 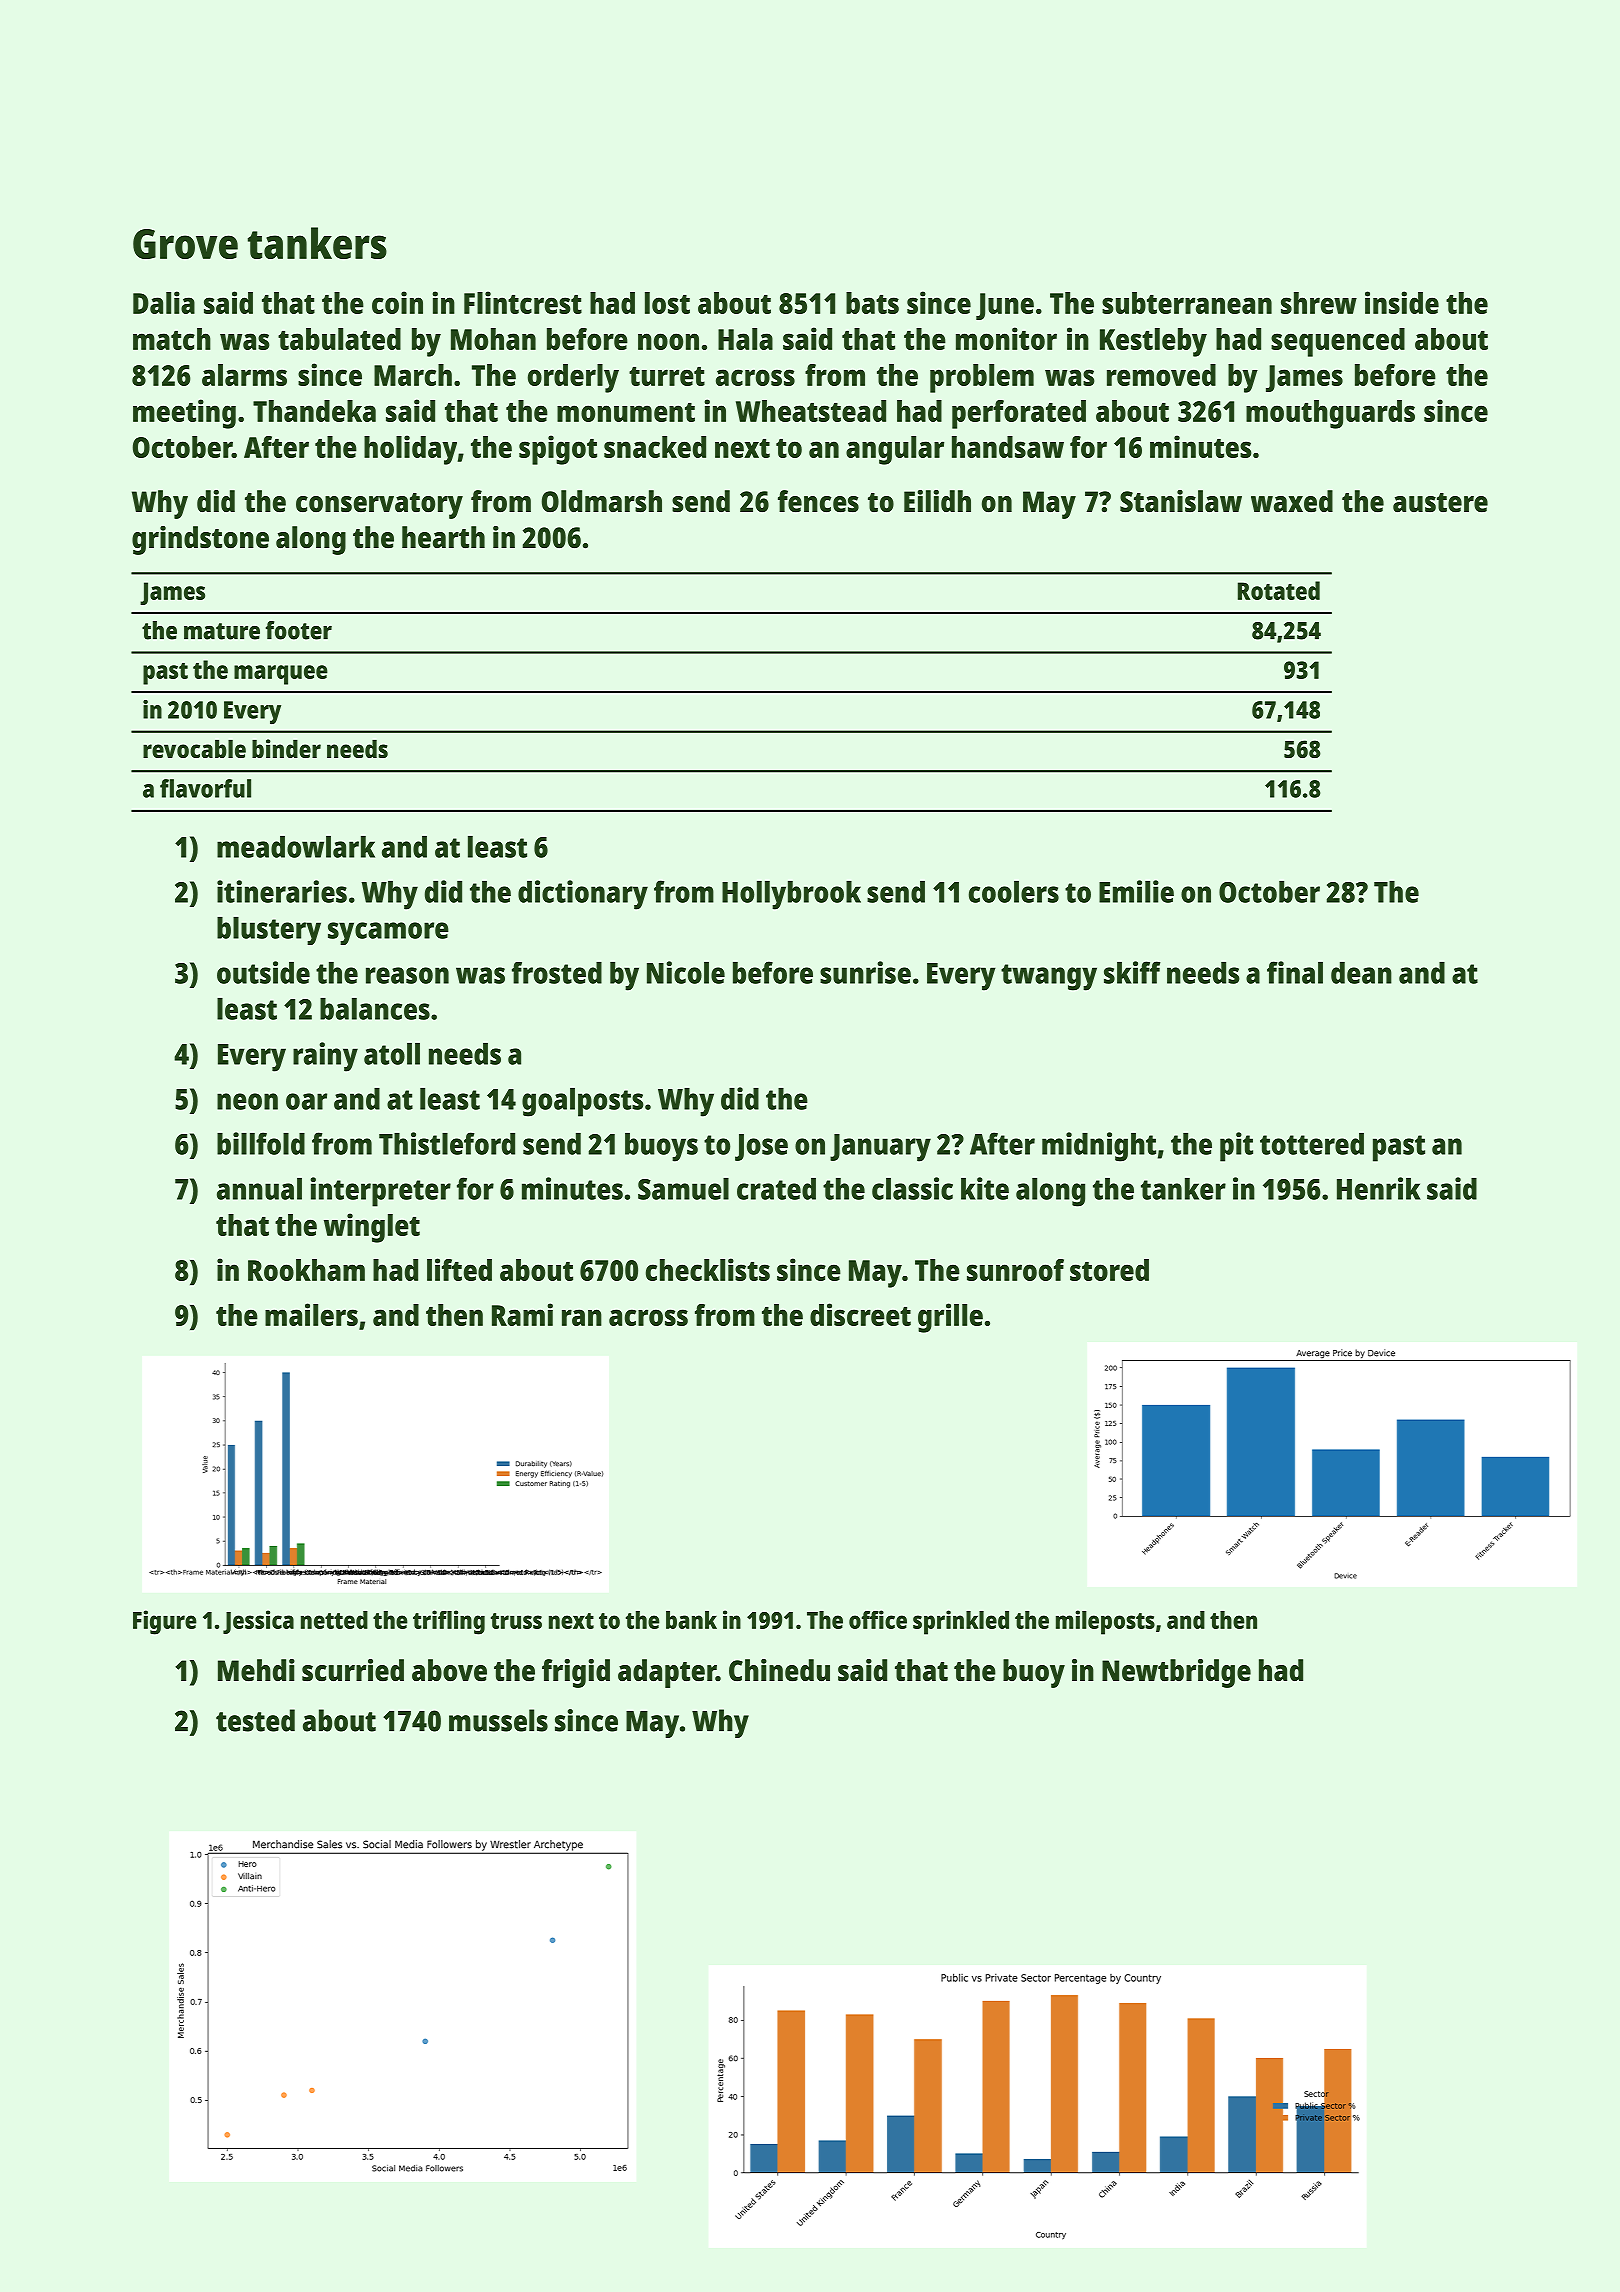 I want to click on classic, so click(x=912, y=1188).
